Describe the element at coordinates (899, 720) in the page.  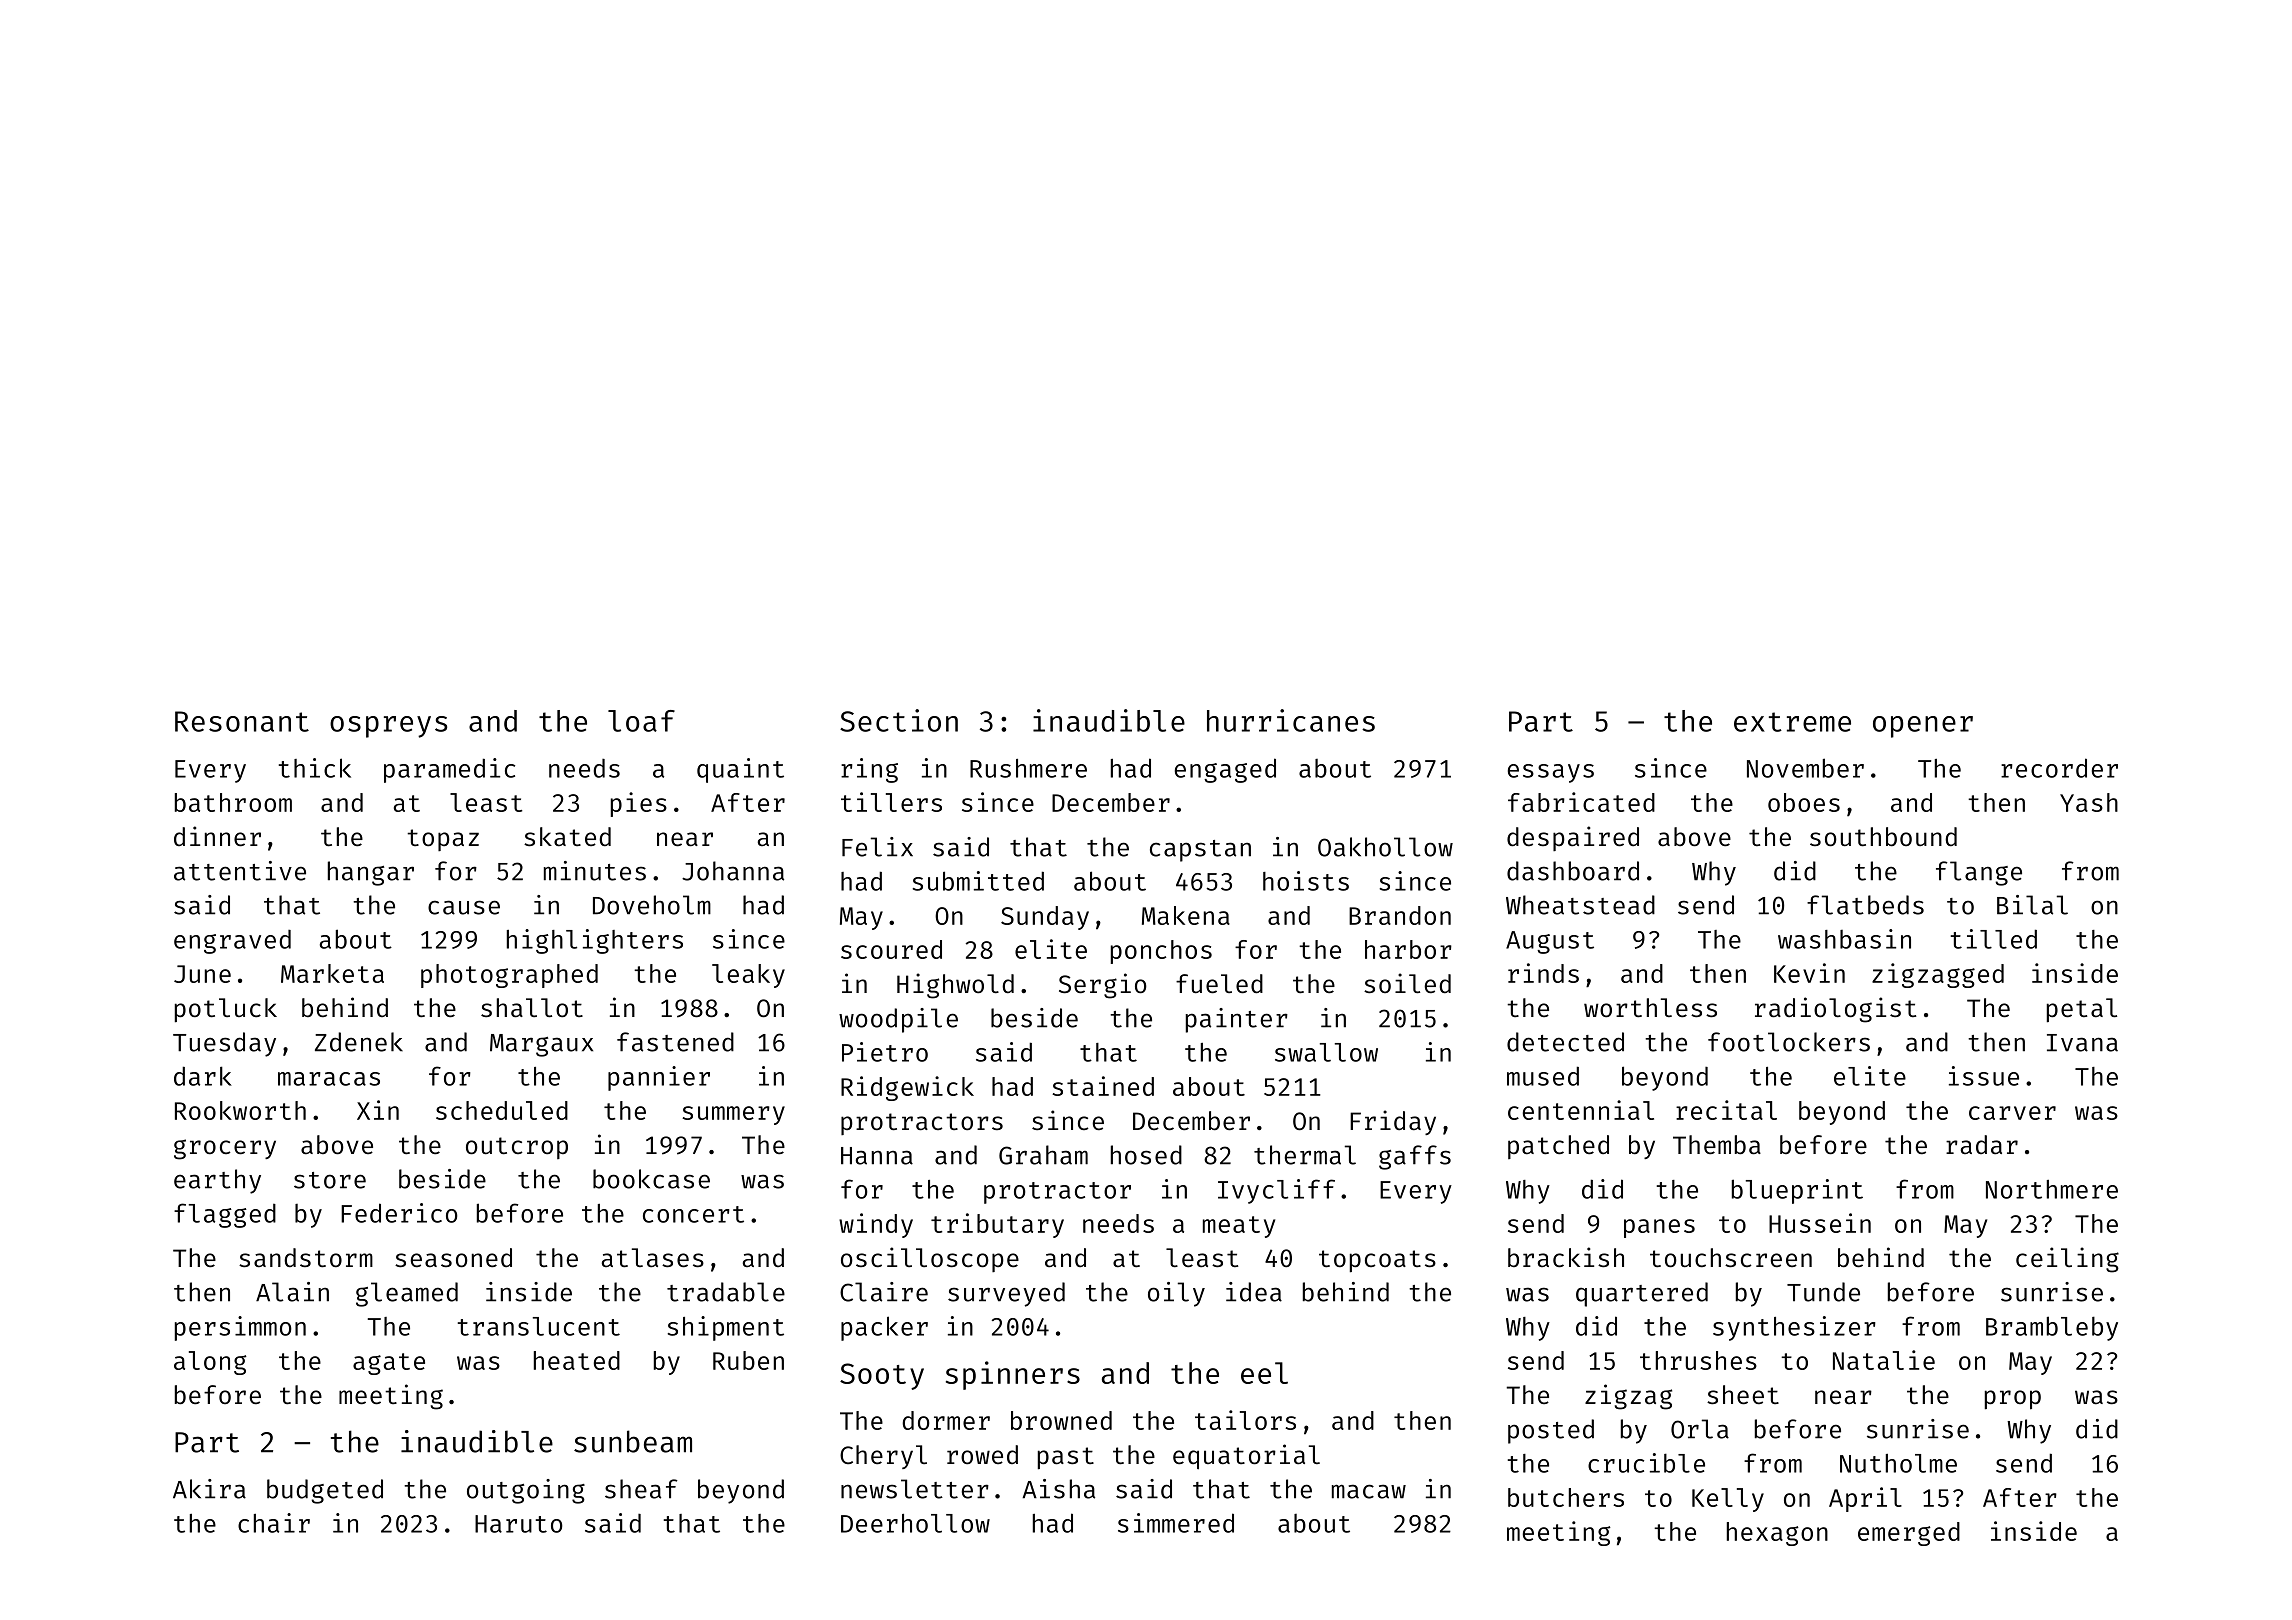
I see `Section` at that location.
